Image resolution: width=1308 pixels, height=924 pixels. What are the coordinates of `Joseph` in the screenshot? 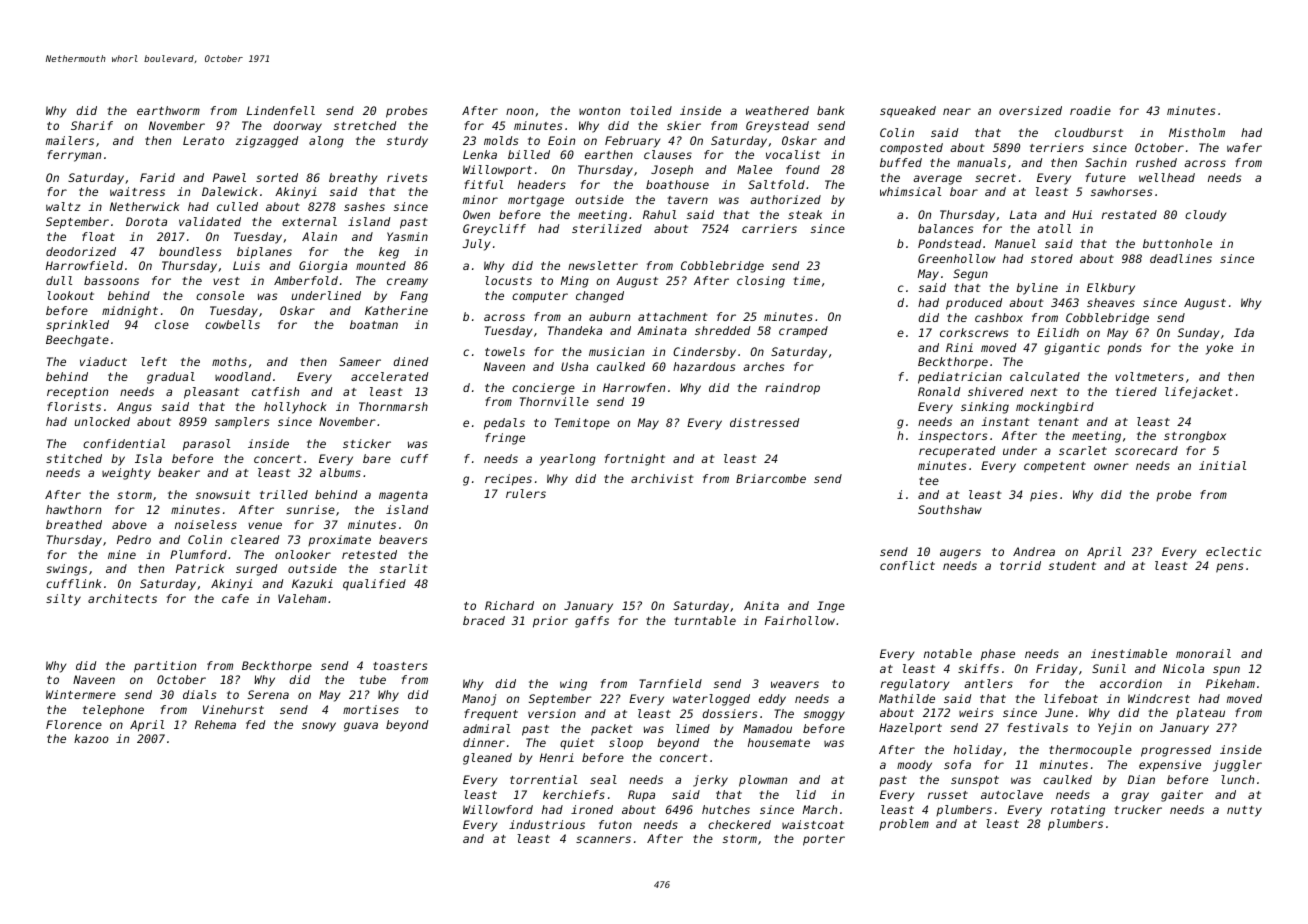 It's located at (672, 171).
